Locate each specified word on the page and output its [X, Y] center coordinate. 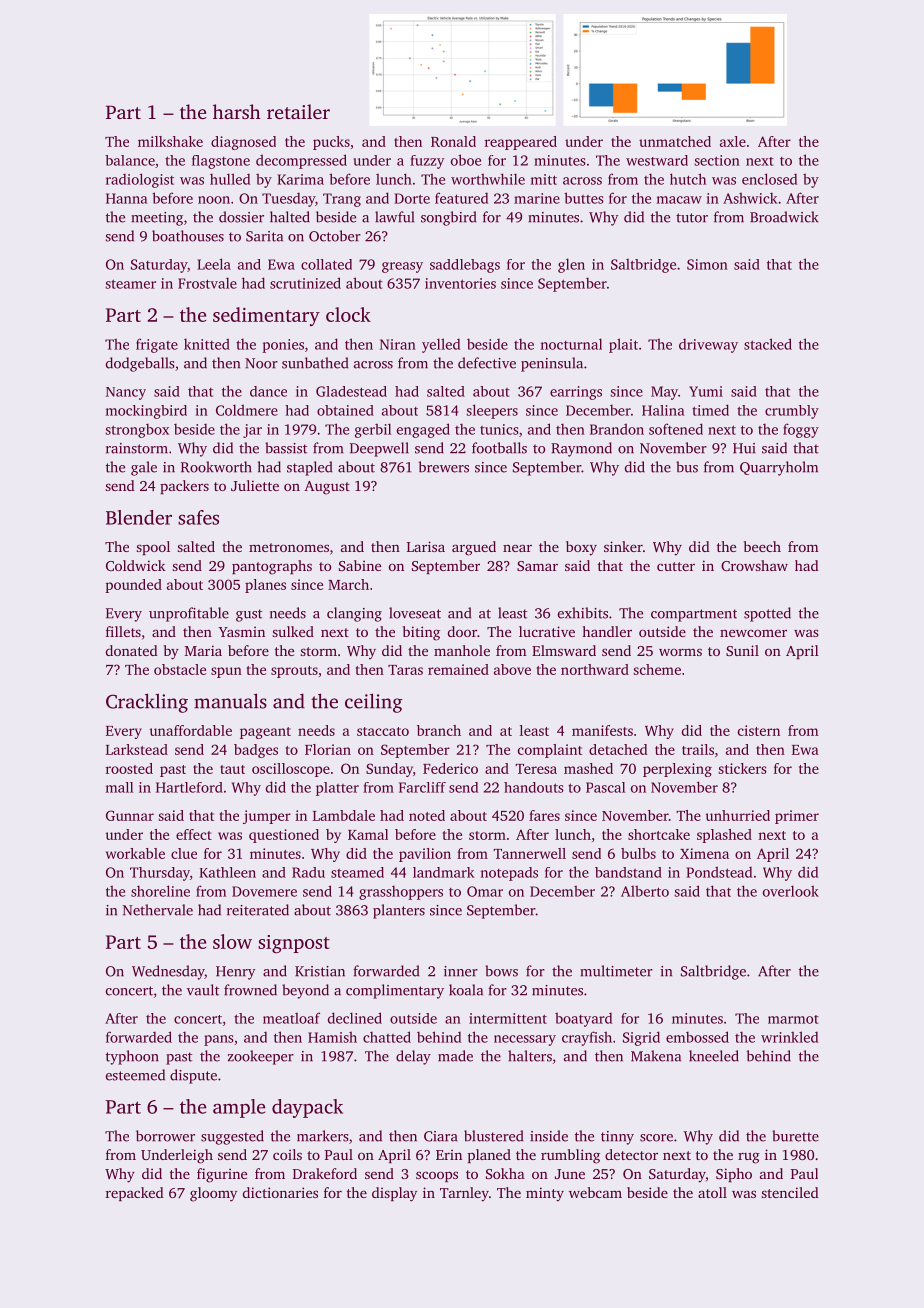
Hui [744, 448]
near [517, 548]
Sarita [264, 236]
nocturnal [571, 344]
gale [144, 468]
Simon [707, 264]
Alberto [645, 891]
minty [545, 1194]
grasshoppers [401, 892]
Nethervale [158, 910]
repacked [135, 1194]
